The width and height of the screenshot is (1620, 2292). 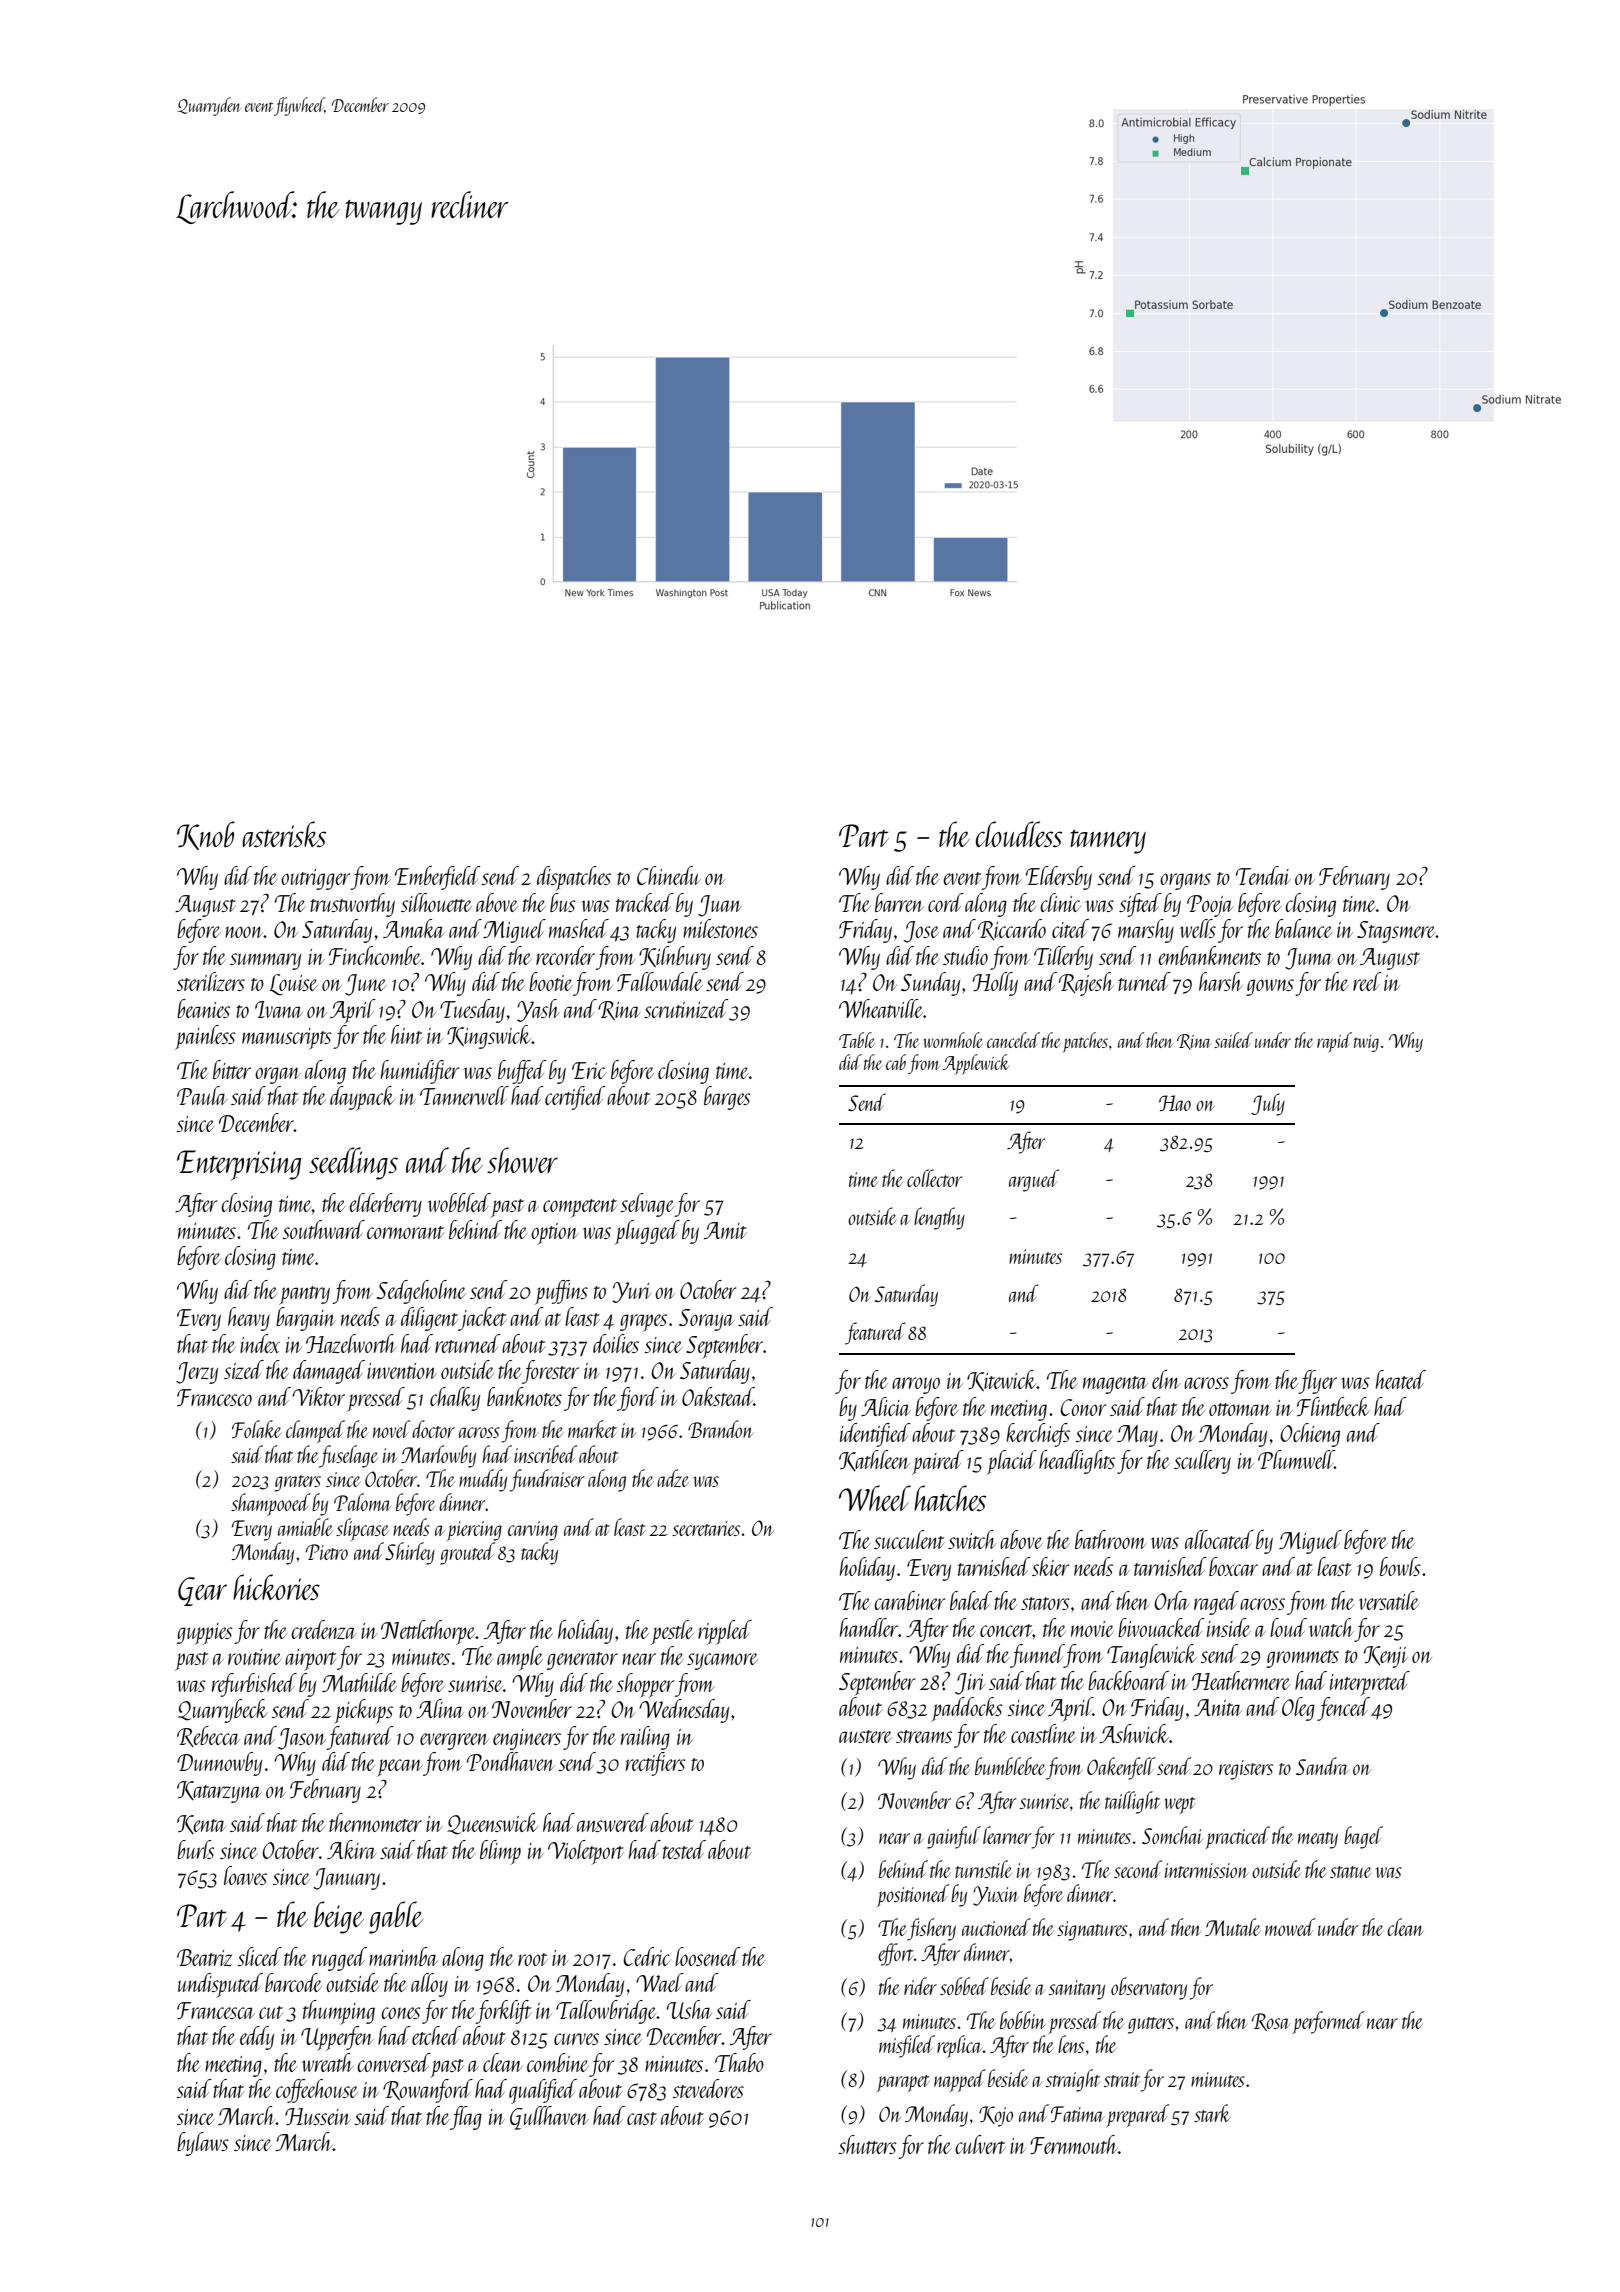 What do you see at coordinates (284, 834) in the screenshot?
I see `asterisks` at bounding box center [284, 834].
